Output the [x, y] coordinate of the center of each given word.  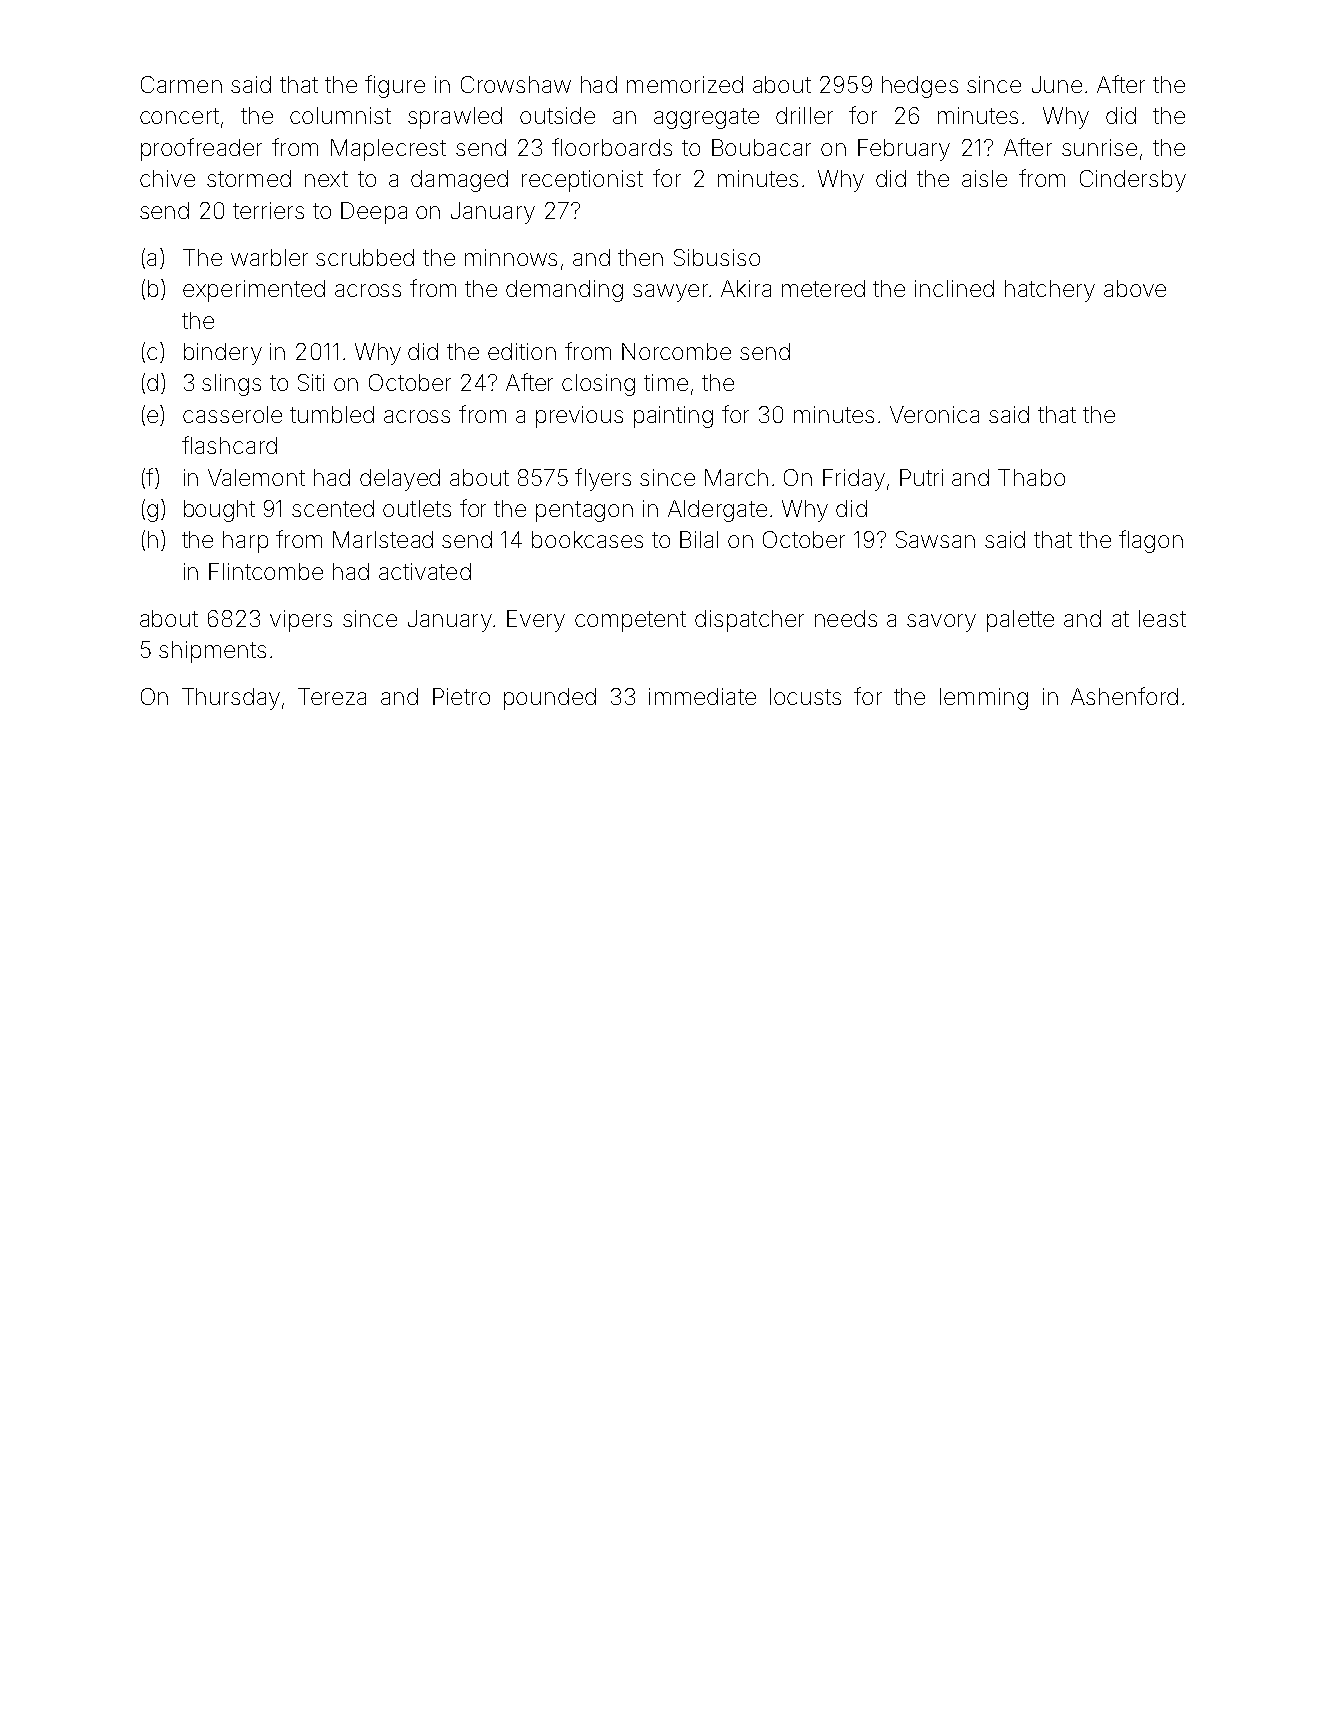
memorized [685, 84]
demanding [564, 291]
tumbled [332, 414]
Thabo [1031, 477]
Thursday [231, 699]
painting [673, 417]
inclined [954, 288]
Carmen [181, 84]
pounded [550, 699]
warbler [269, 257]
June [1057, 84]
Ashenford [1124, 696]
